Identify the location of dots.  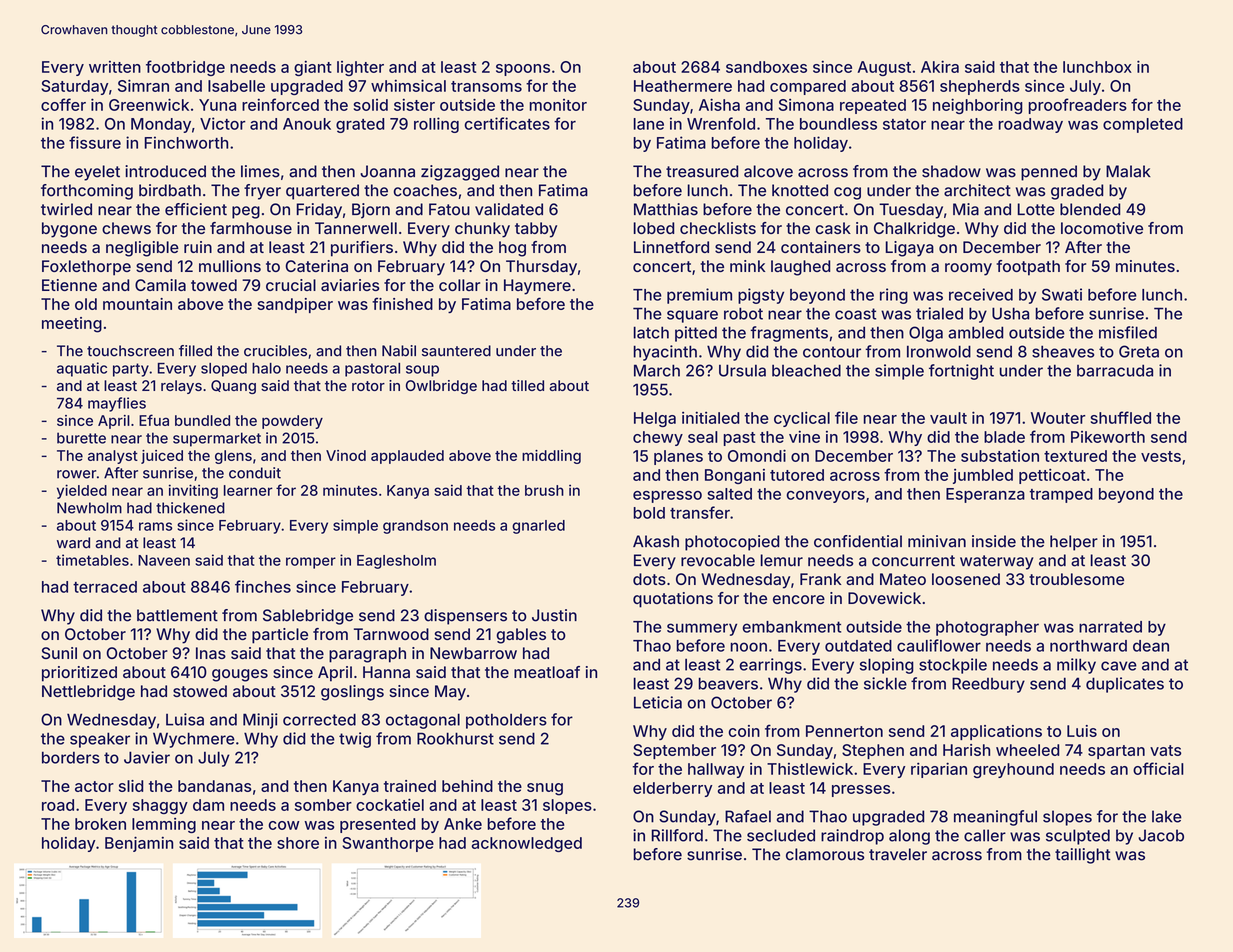
(649, 579).
